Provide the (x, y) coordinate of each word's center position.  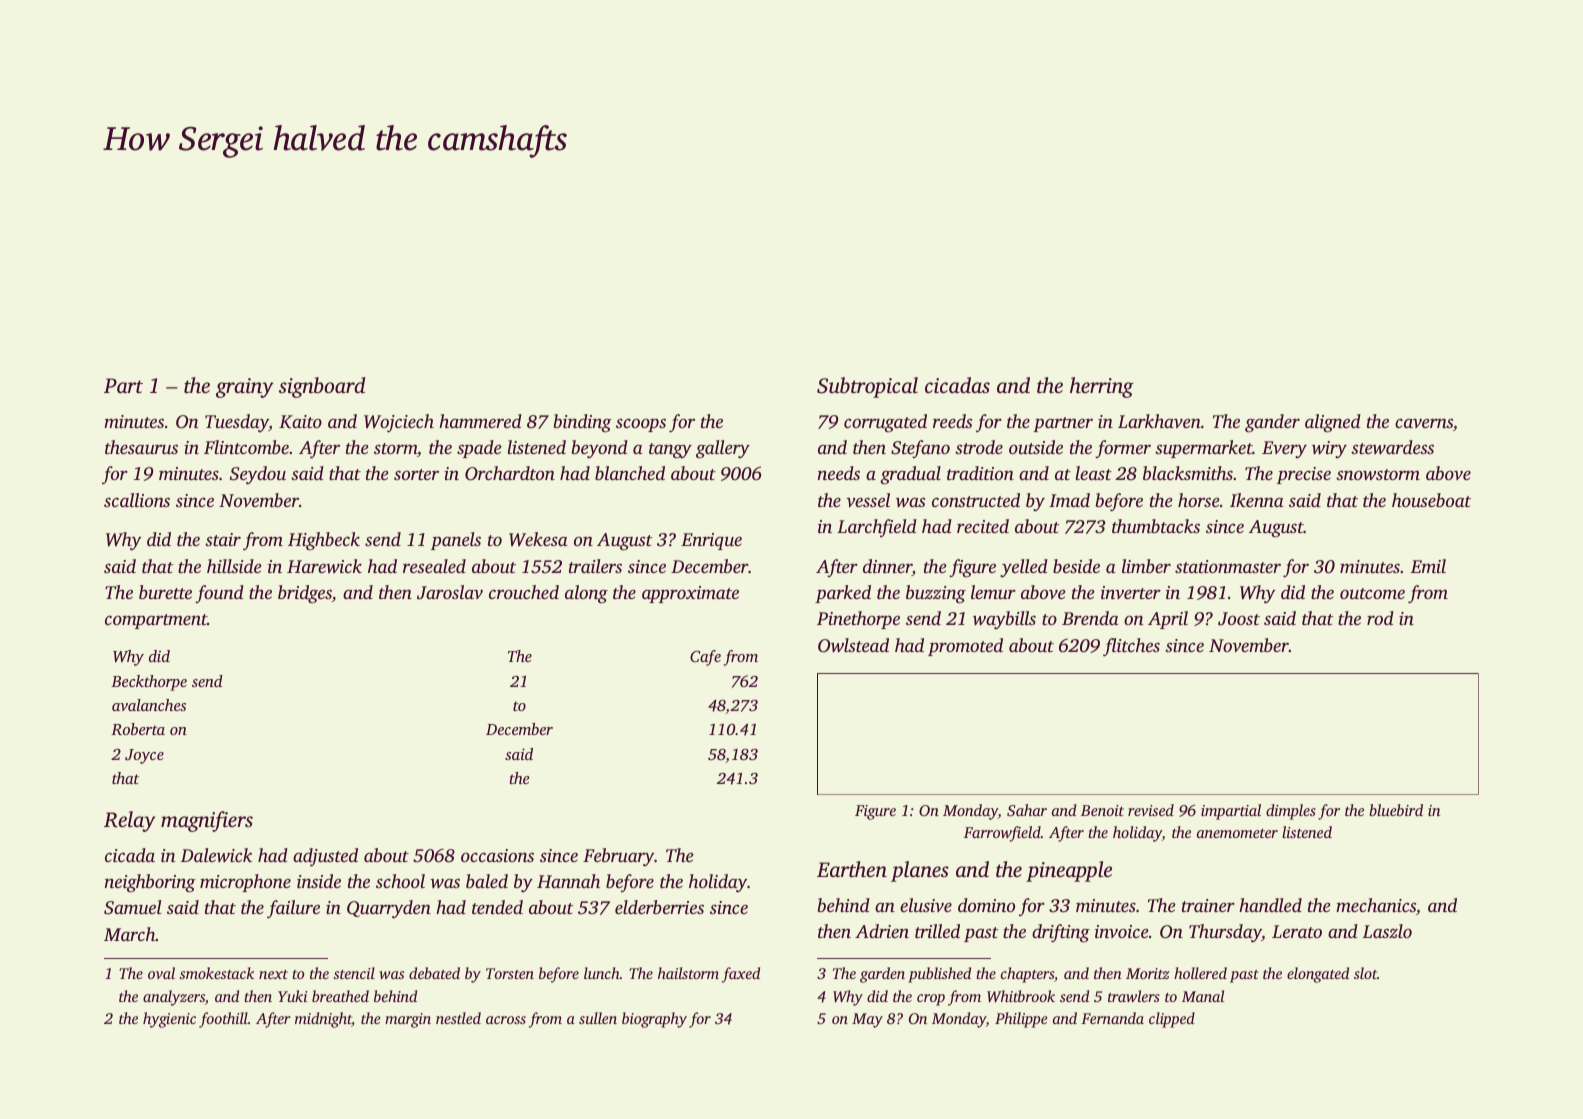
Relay (130, 821)
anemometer (1237, 833)
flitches (1131, 647)
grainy (245, 388)
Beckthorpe (149, 683)
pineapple (1069, 871)
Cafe (705, 658)
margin (408, 1020)
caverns (1424, 423)
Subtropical (867, 387)
